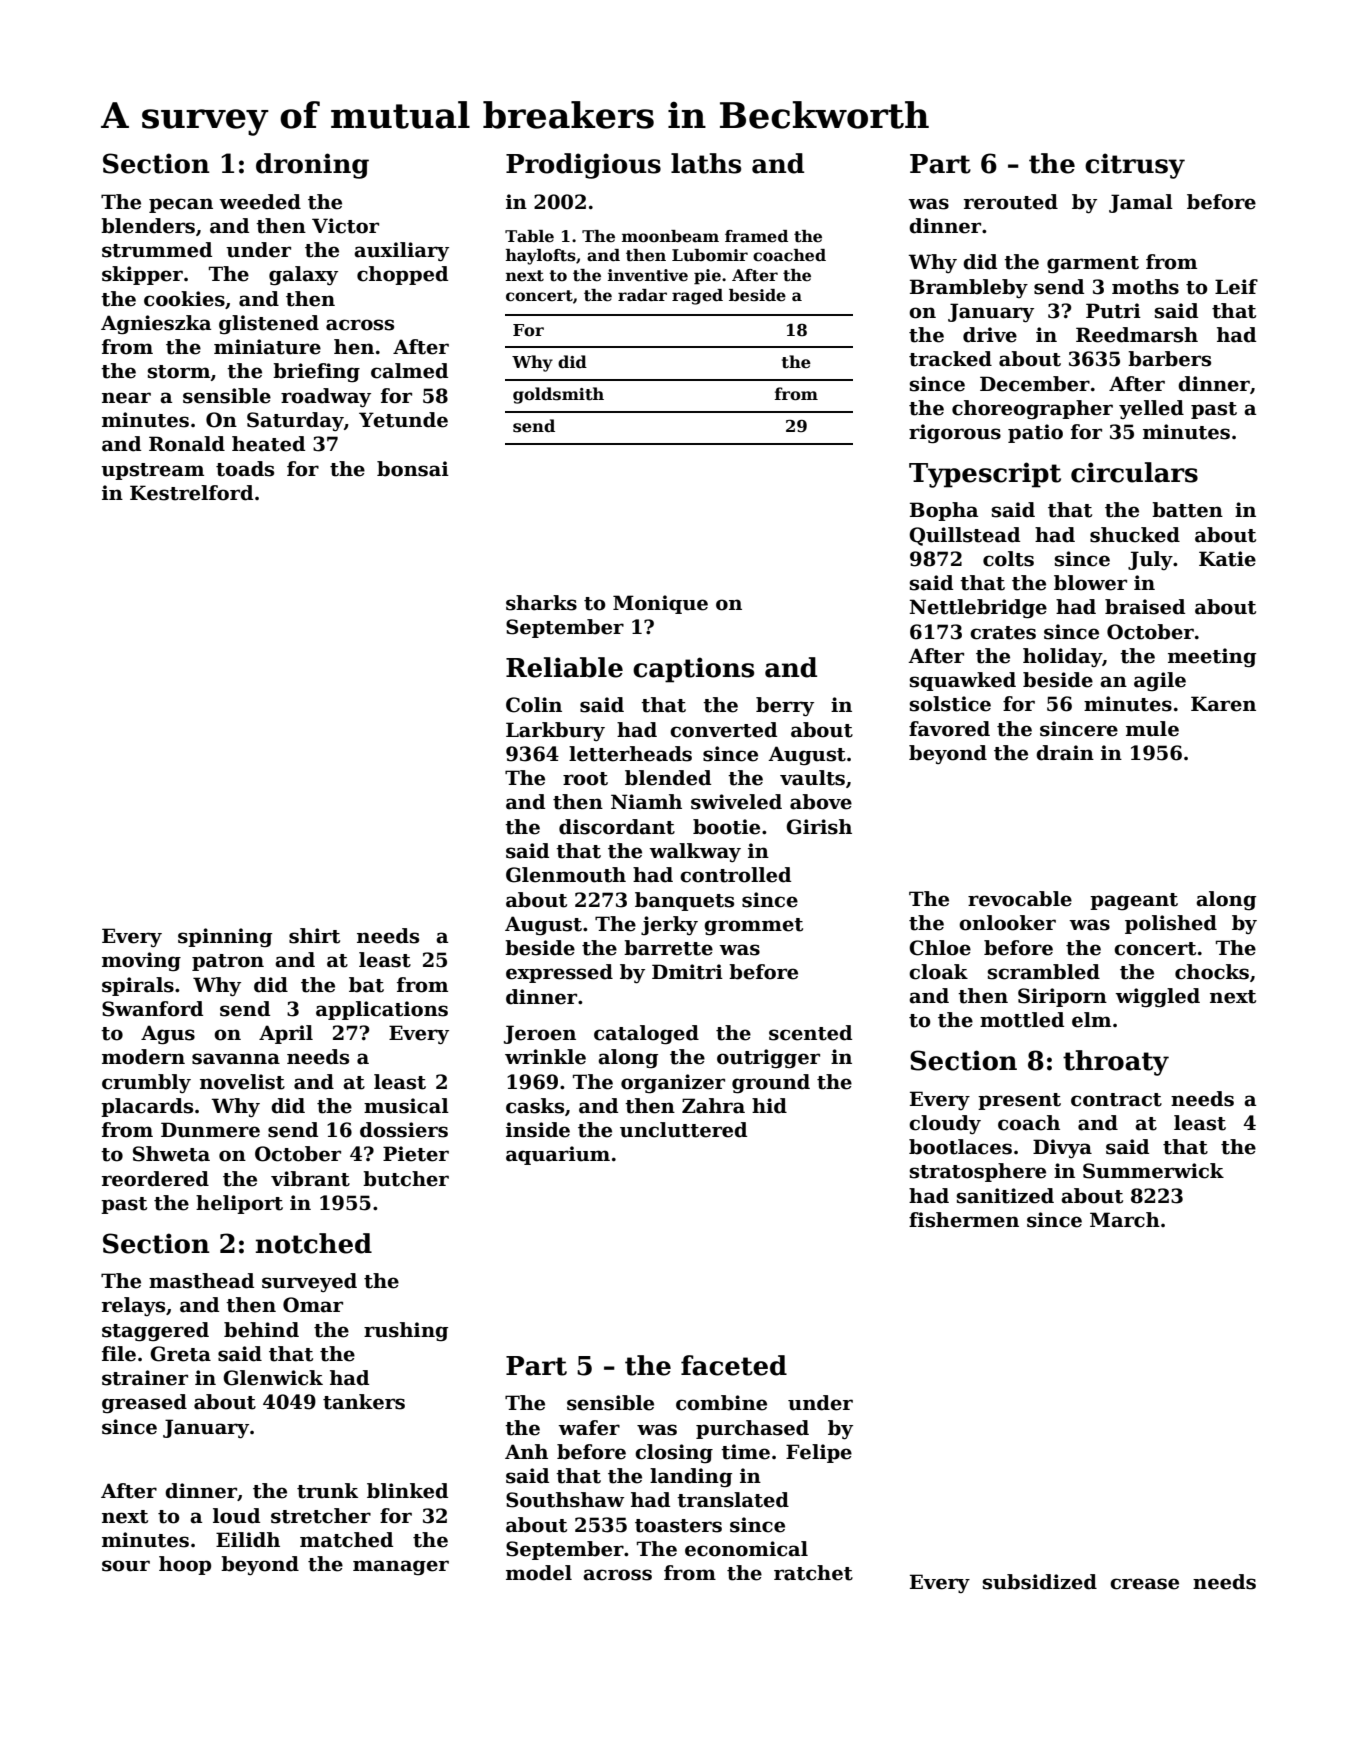  What do you see at coordinates (1171, 924) in the document?
I see `polished` at bounding box center [1171, 924].
